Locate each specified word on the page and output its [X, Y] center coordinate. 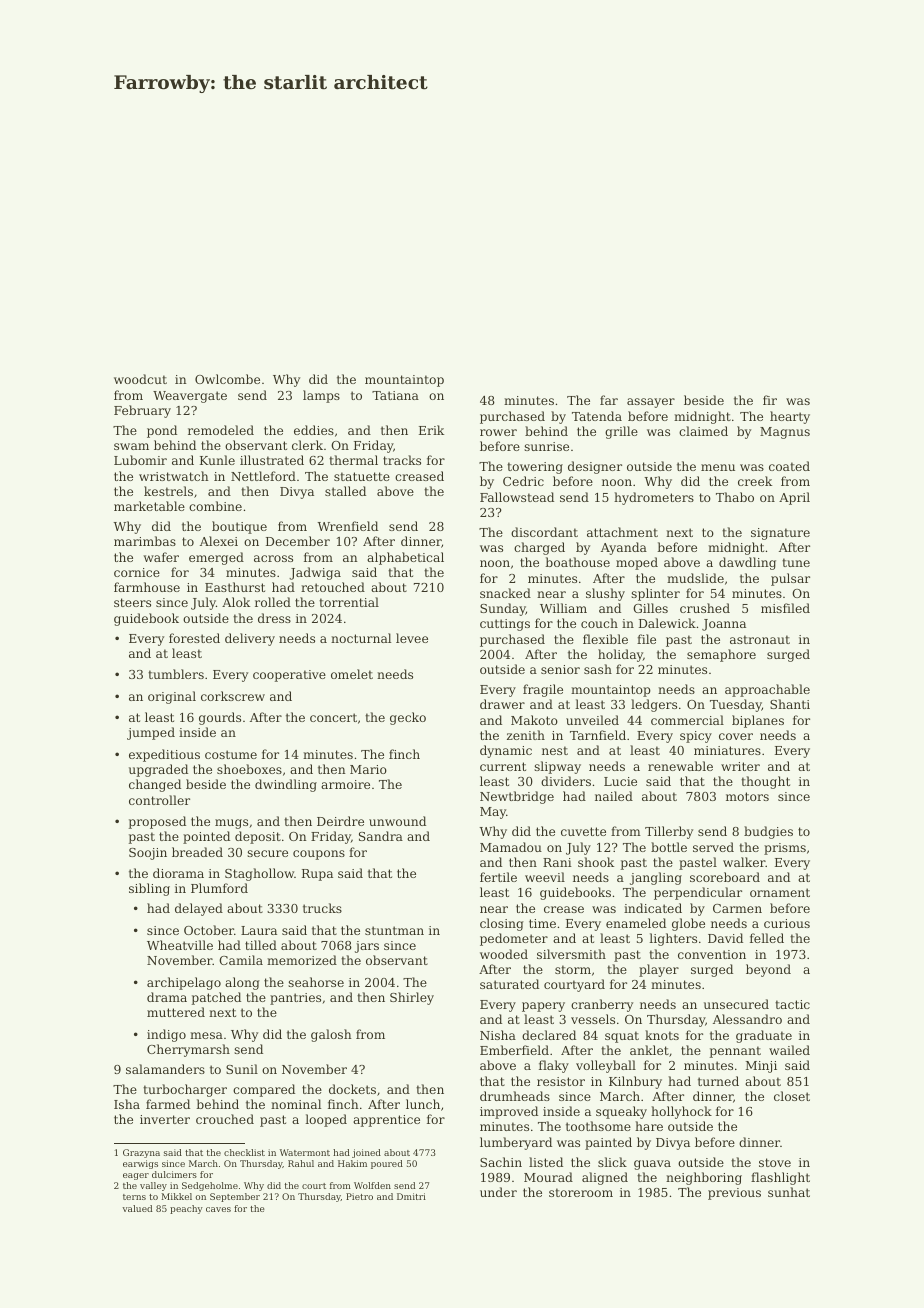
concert [333, 717]
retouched [333, 587]
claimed [703, 431]
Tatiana [395, 395]
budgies [768, 832]
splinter [655, 594]
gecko [408, 718]
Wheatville [180, 945]
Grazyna [141, 1153]
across [273, 558]
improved [509, 1112]
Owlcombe [227, 379]
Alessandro [747, 1019]
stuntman [394, 930]
